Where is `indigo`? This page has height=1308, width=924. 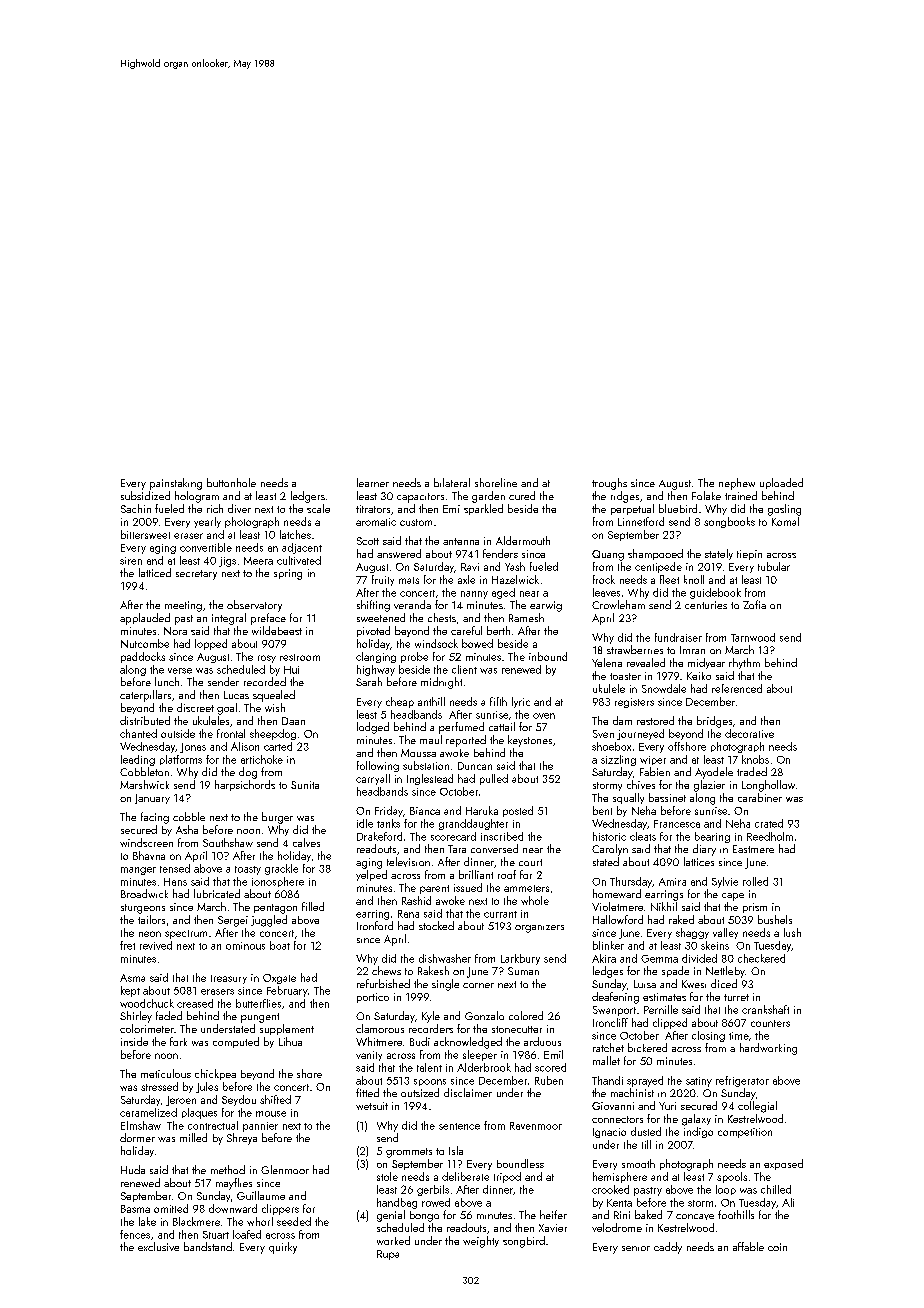
indigo is located at coordinates (698, 1132).
